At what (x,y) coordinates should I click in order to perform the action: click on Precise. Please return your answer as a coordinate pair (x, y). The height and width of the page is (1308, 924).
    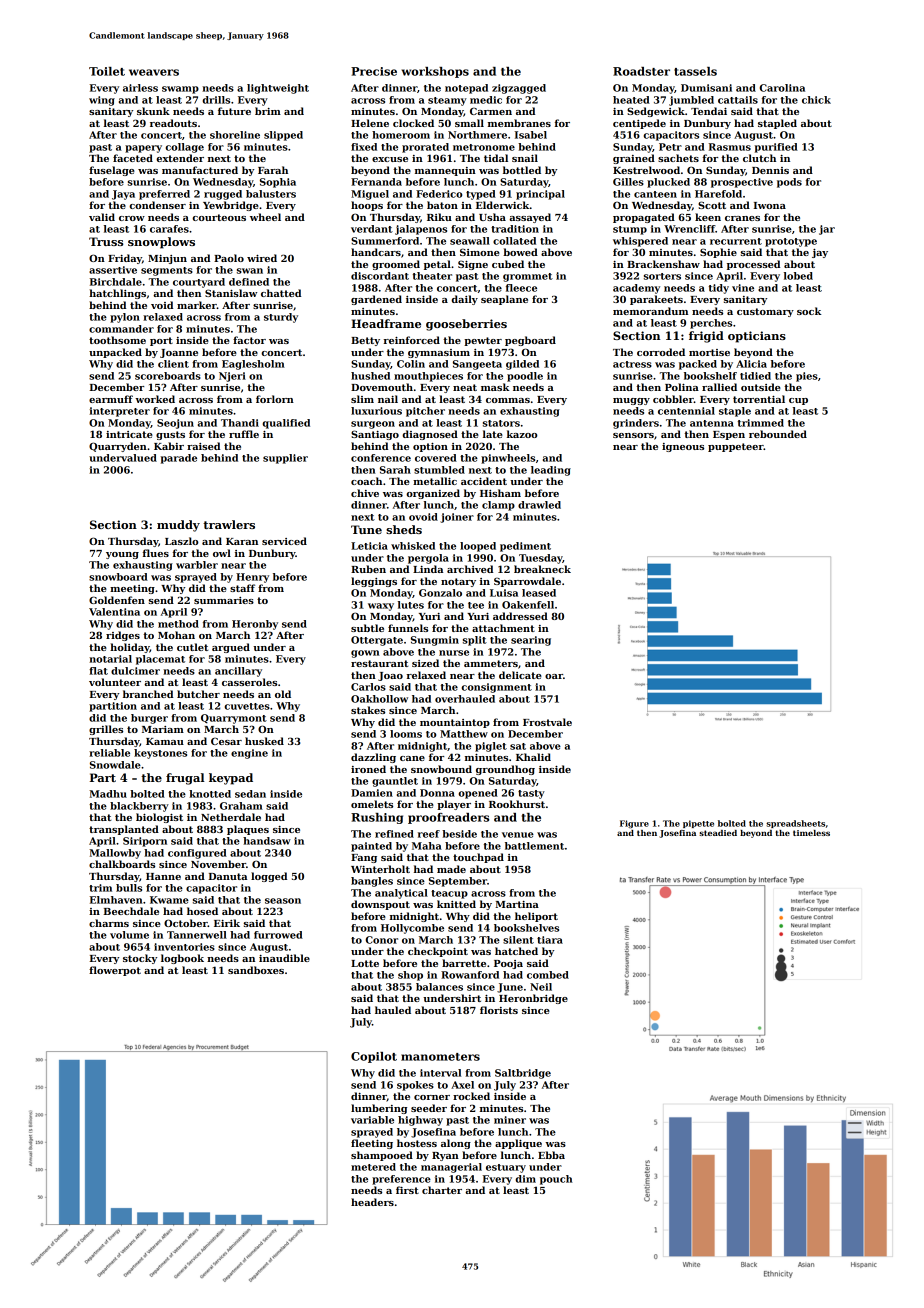
    Looking at the image, I should click on (374, 71).
